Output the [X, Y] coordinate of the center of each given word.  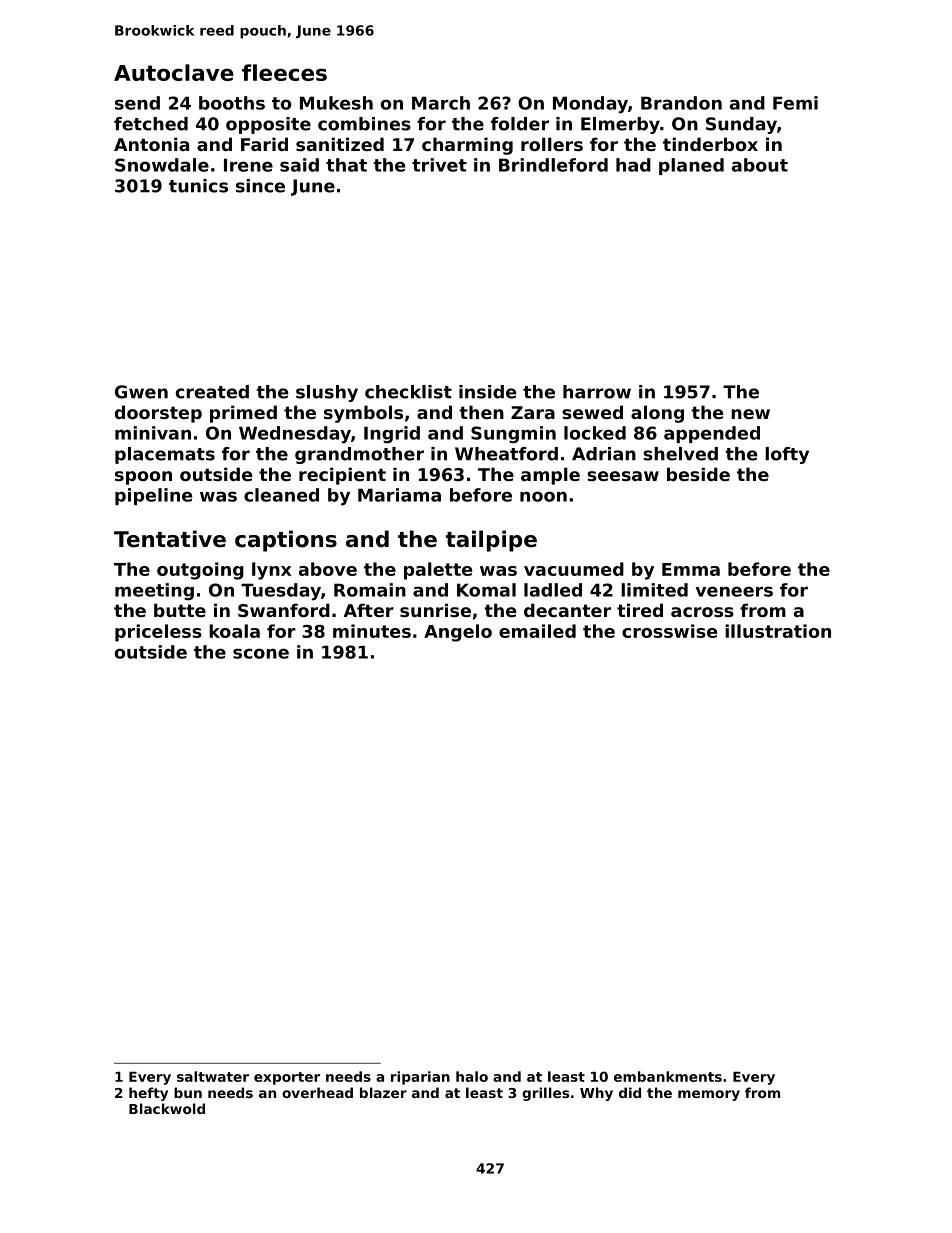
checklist [408, 392]
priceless [158, 633]
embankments [668, 1076]
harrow [597, 392]
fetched [151, 124]
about [760, 165]
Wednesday [295, 435]
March [441, 103]
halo [472, 1076]
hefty [148, 1094]
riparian [420, 1078]
